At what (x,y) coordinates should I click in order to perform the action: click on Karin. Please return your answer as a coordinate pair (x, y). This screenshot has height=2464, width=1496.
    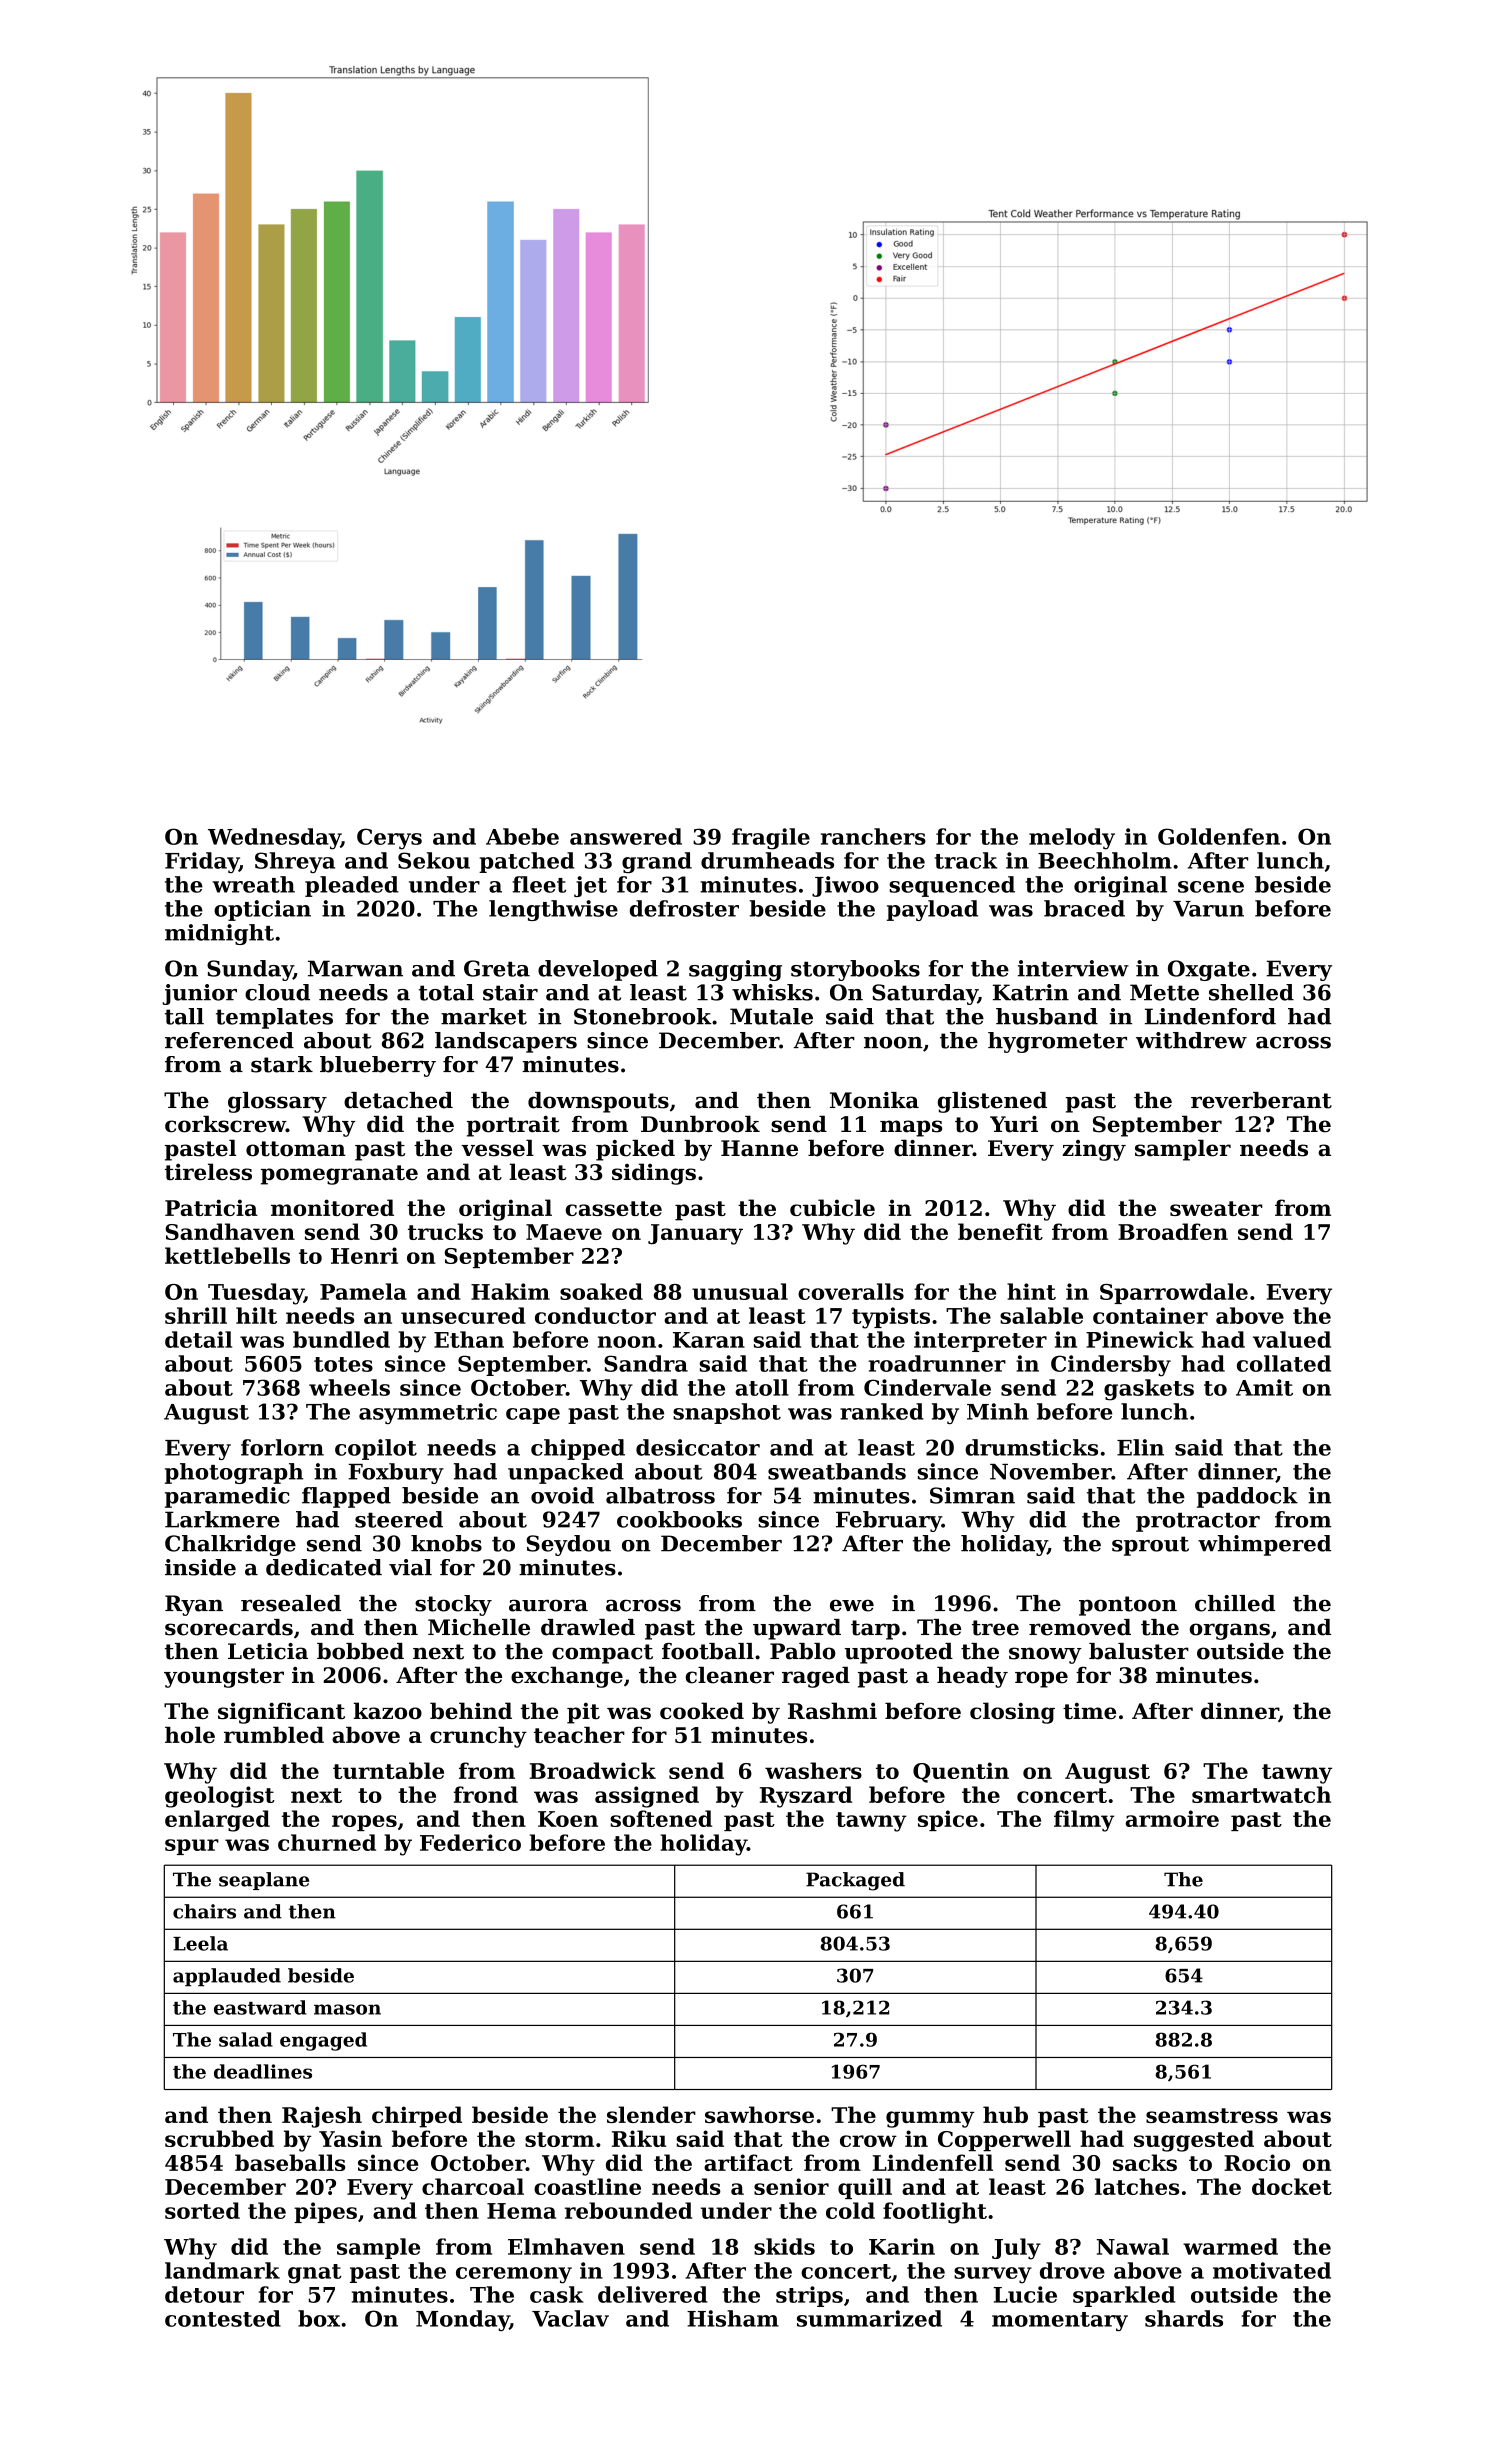
    Looking at the image, I should click on (902, 2246).
